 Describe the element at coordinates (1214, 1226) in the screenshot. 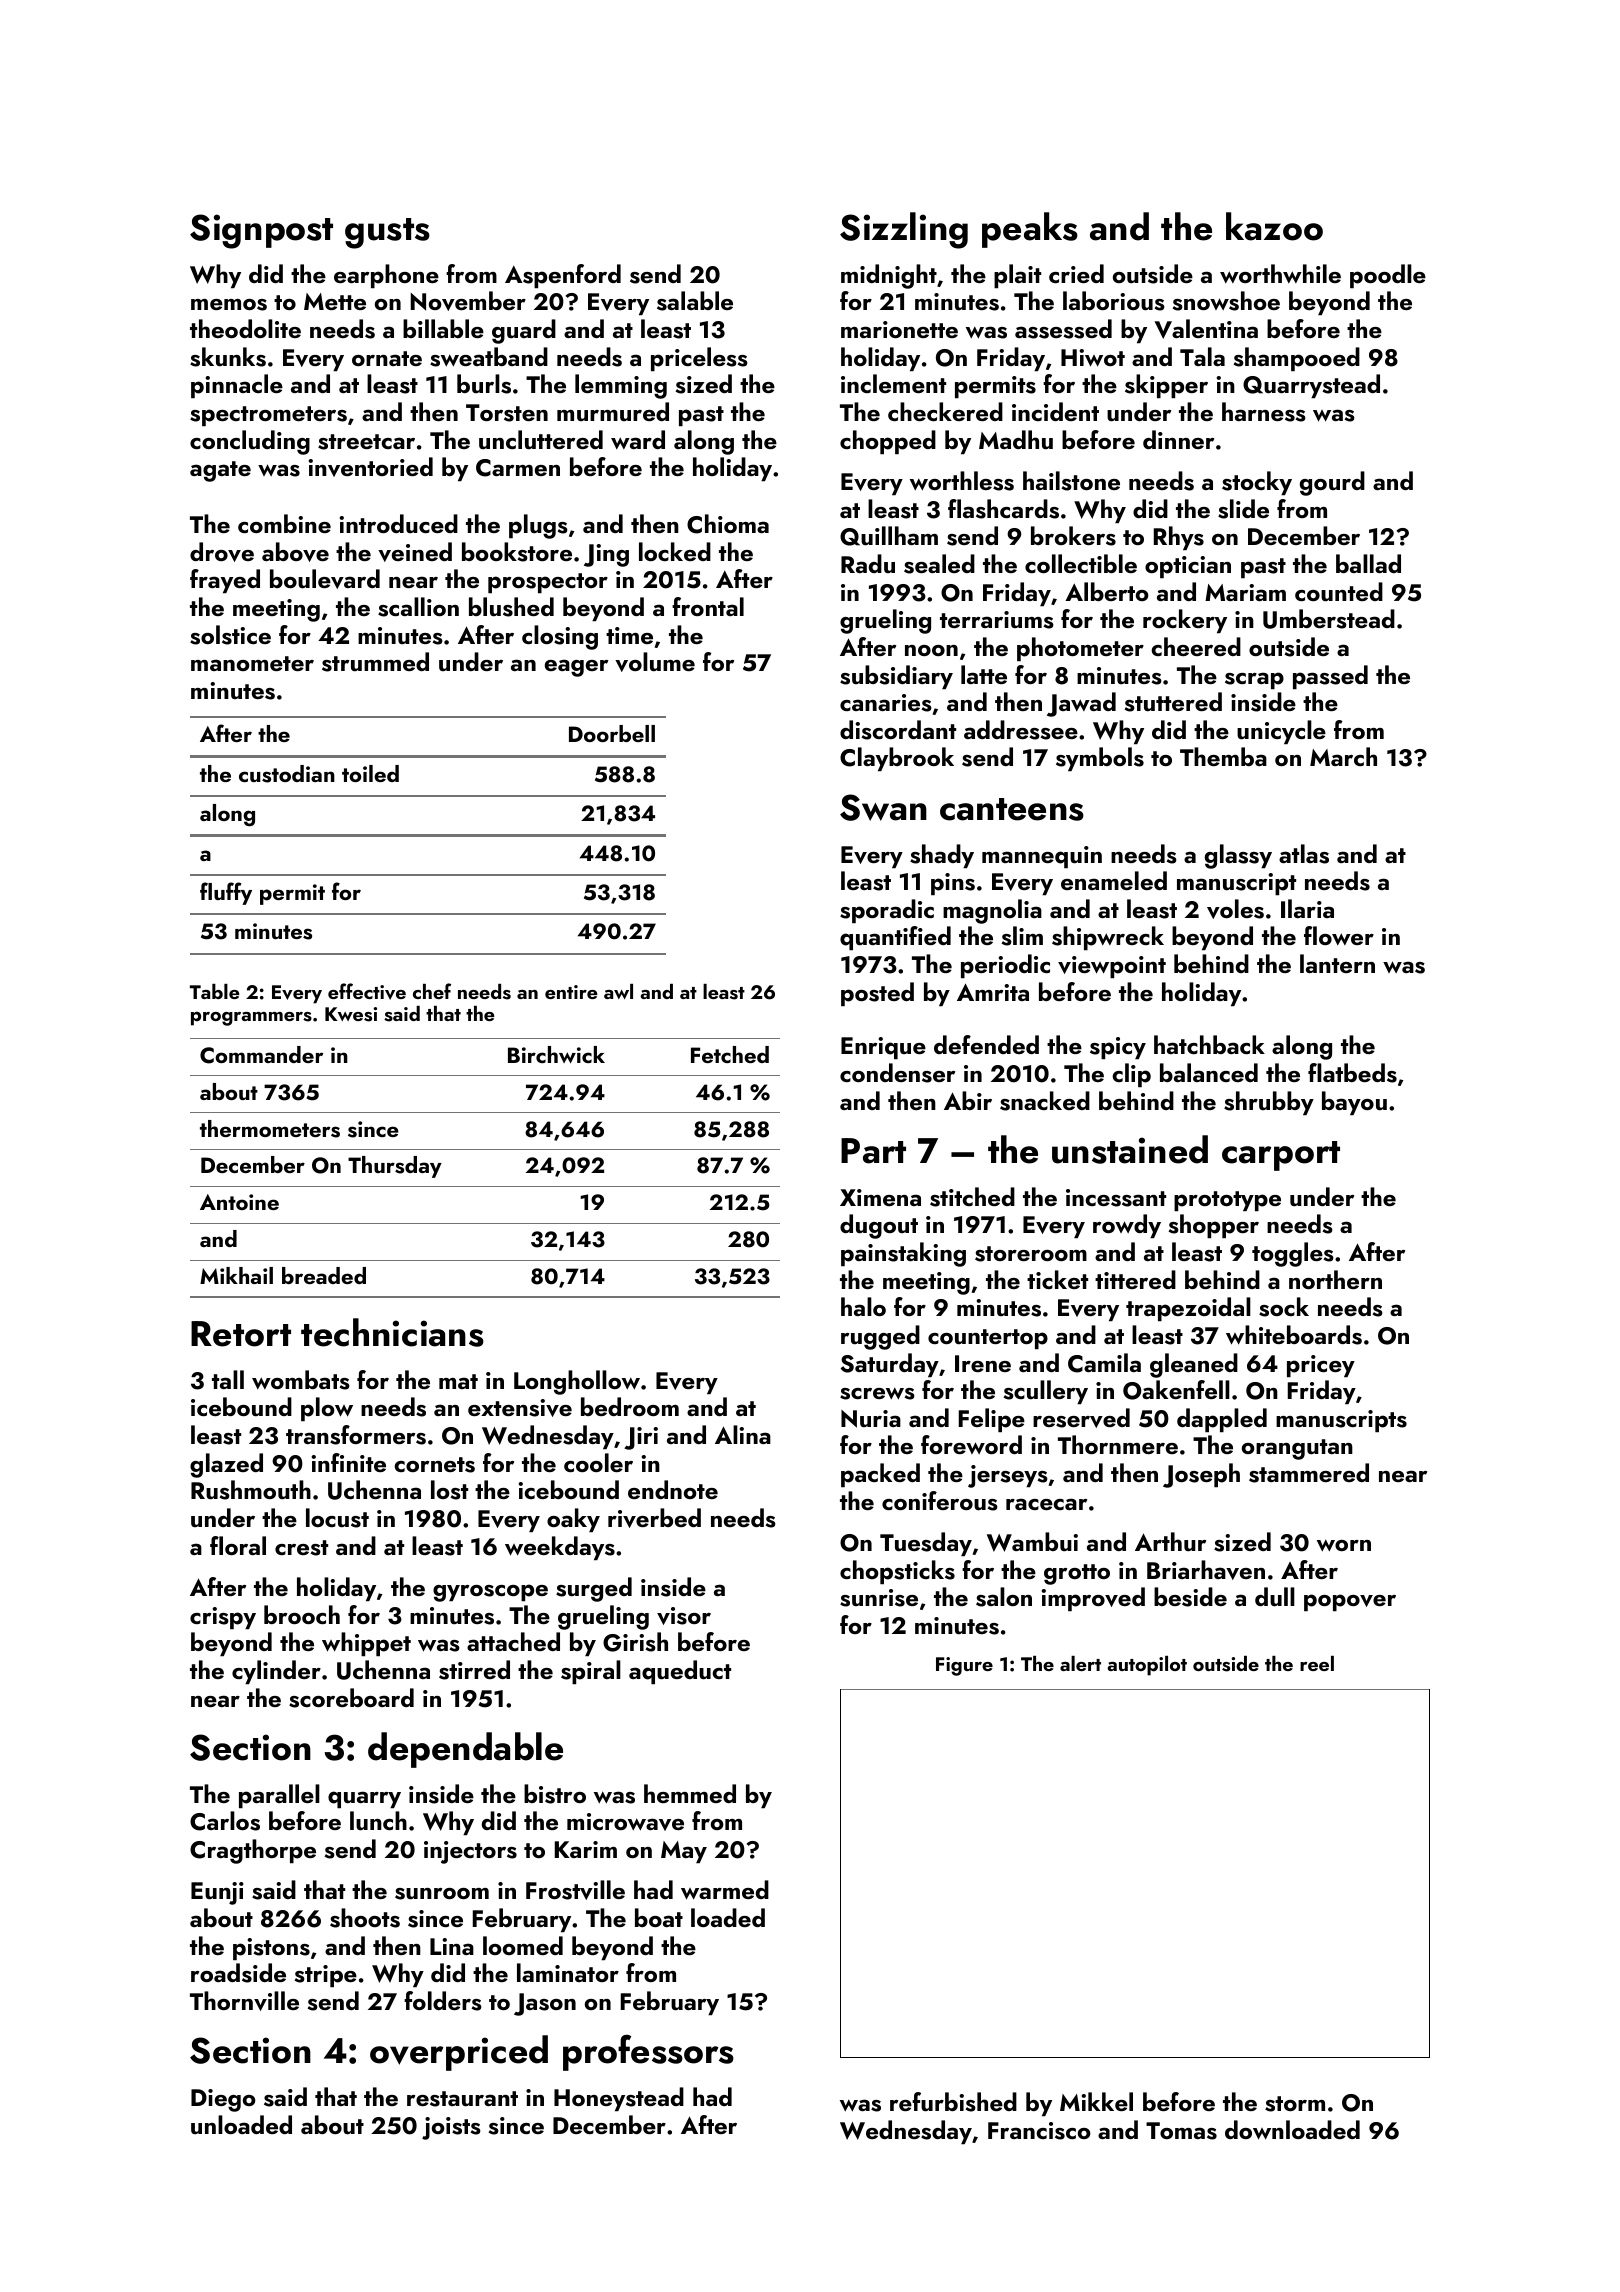

I see `shopper` at that location.
